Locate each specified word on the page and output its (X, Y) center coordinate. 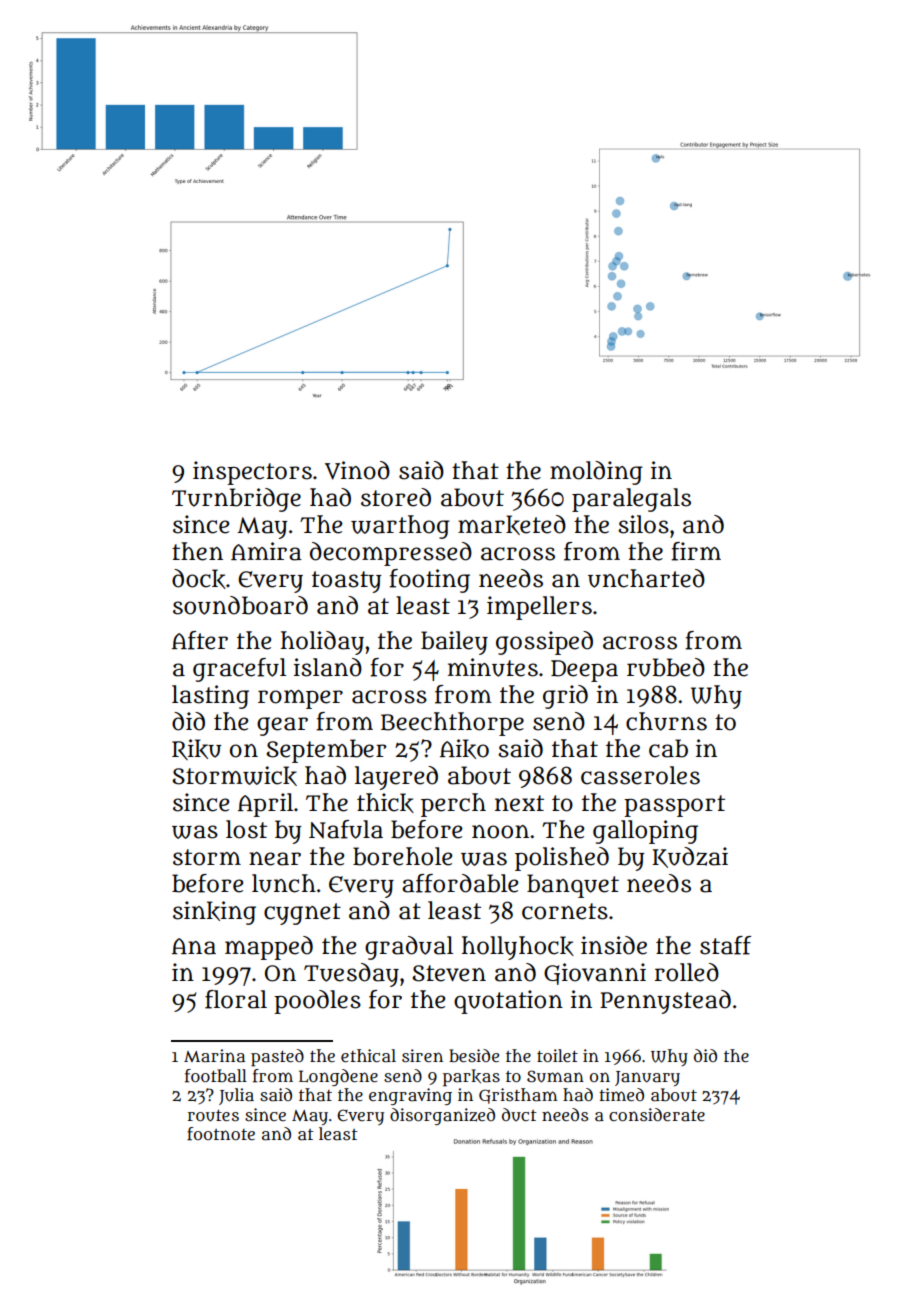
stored (396, 497)
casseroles (640, 775)
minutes (493, 667)
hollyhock (518, 948)
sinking (214, 913)
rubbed (666, 667)
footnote (221, 1134)
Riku (197, 749)
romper (300, 699)
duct (519, 1114)
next (519, 803)
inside (614, 945)
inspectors (252, 473)
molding (596, 473)
